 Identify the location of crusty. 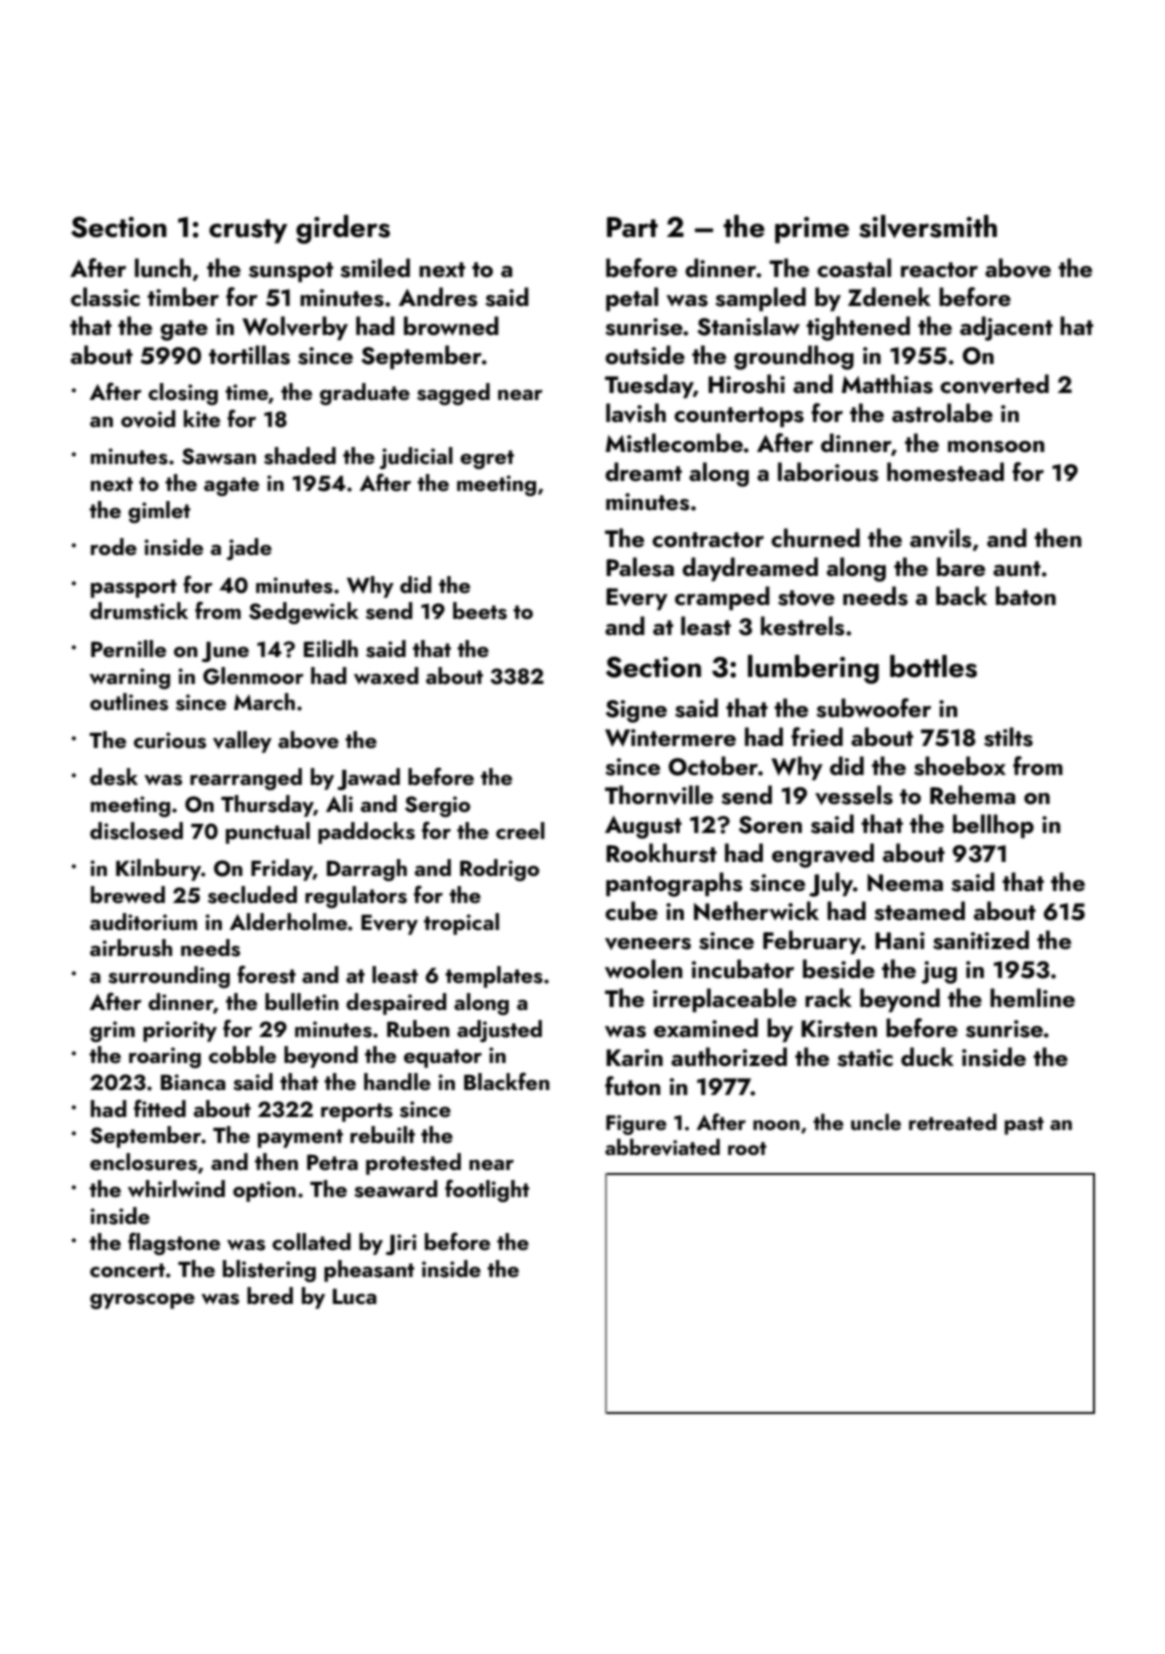
(248, 231).
